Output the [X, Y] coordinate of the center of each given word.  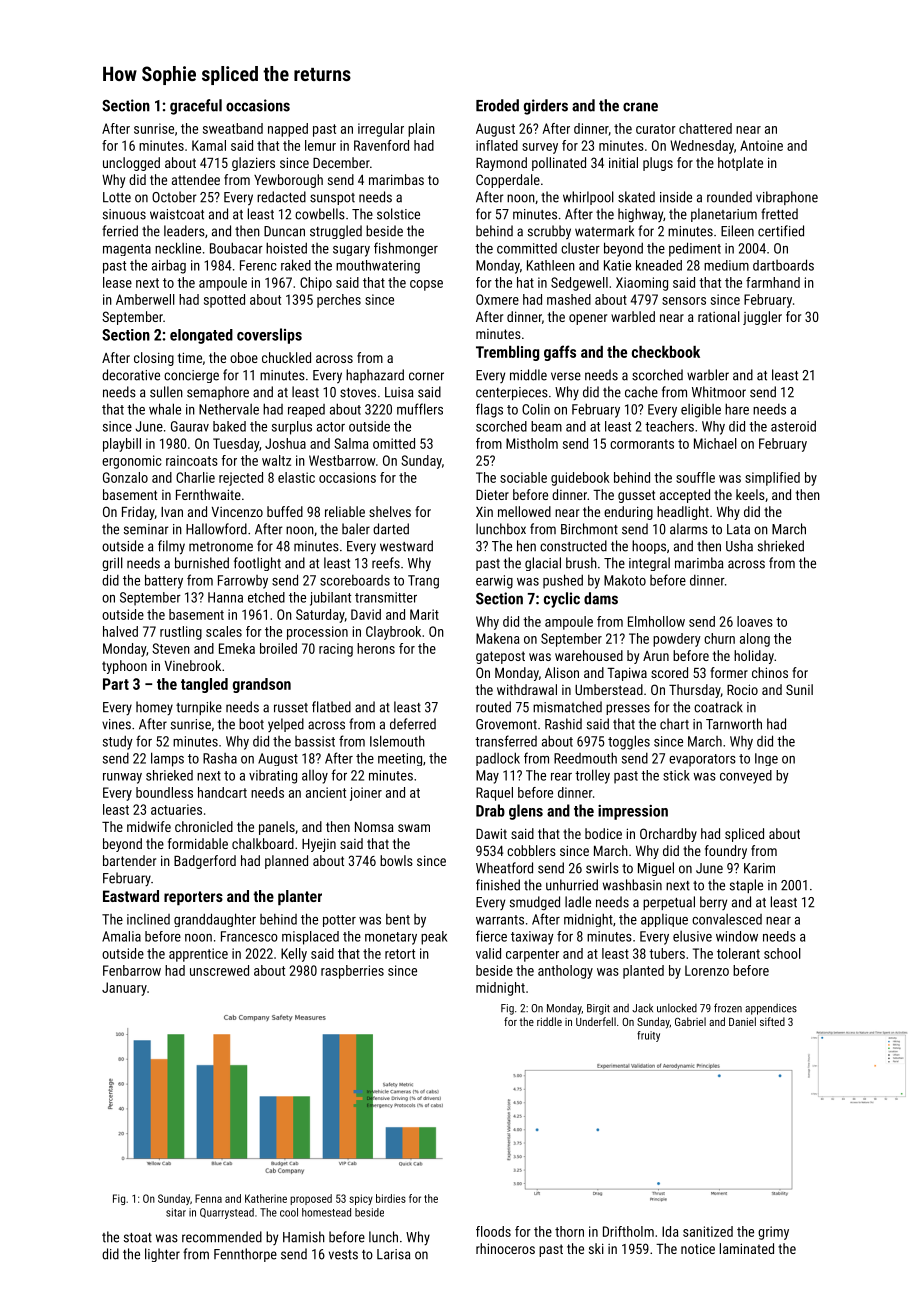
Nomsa [374, 827]
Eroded [497, 105]
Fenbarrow [132, 970]
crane [640, 107]
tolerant [738, 953]
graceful [196, 107]
